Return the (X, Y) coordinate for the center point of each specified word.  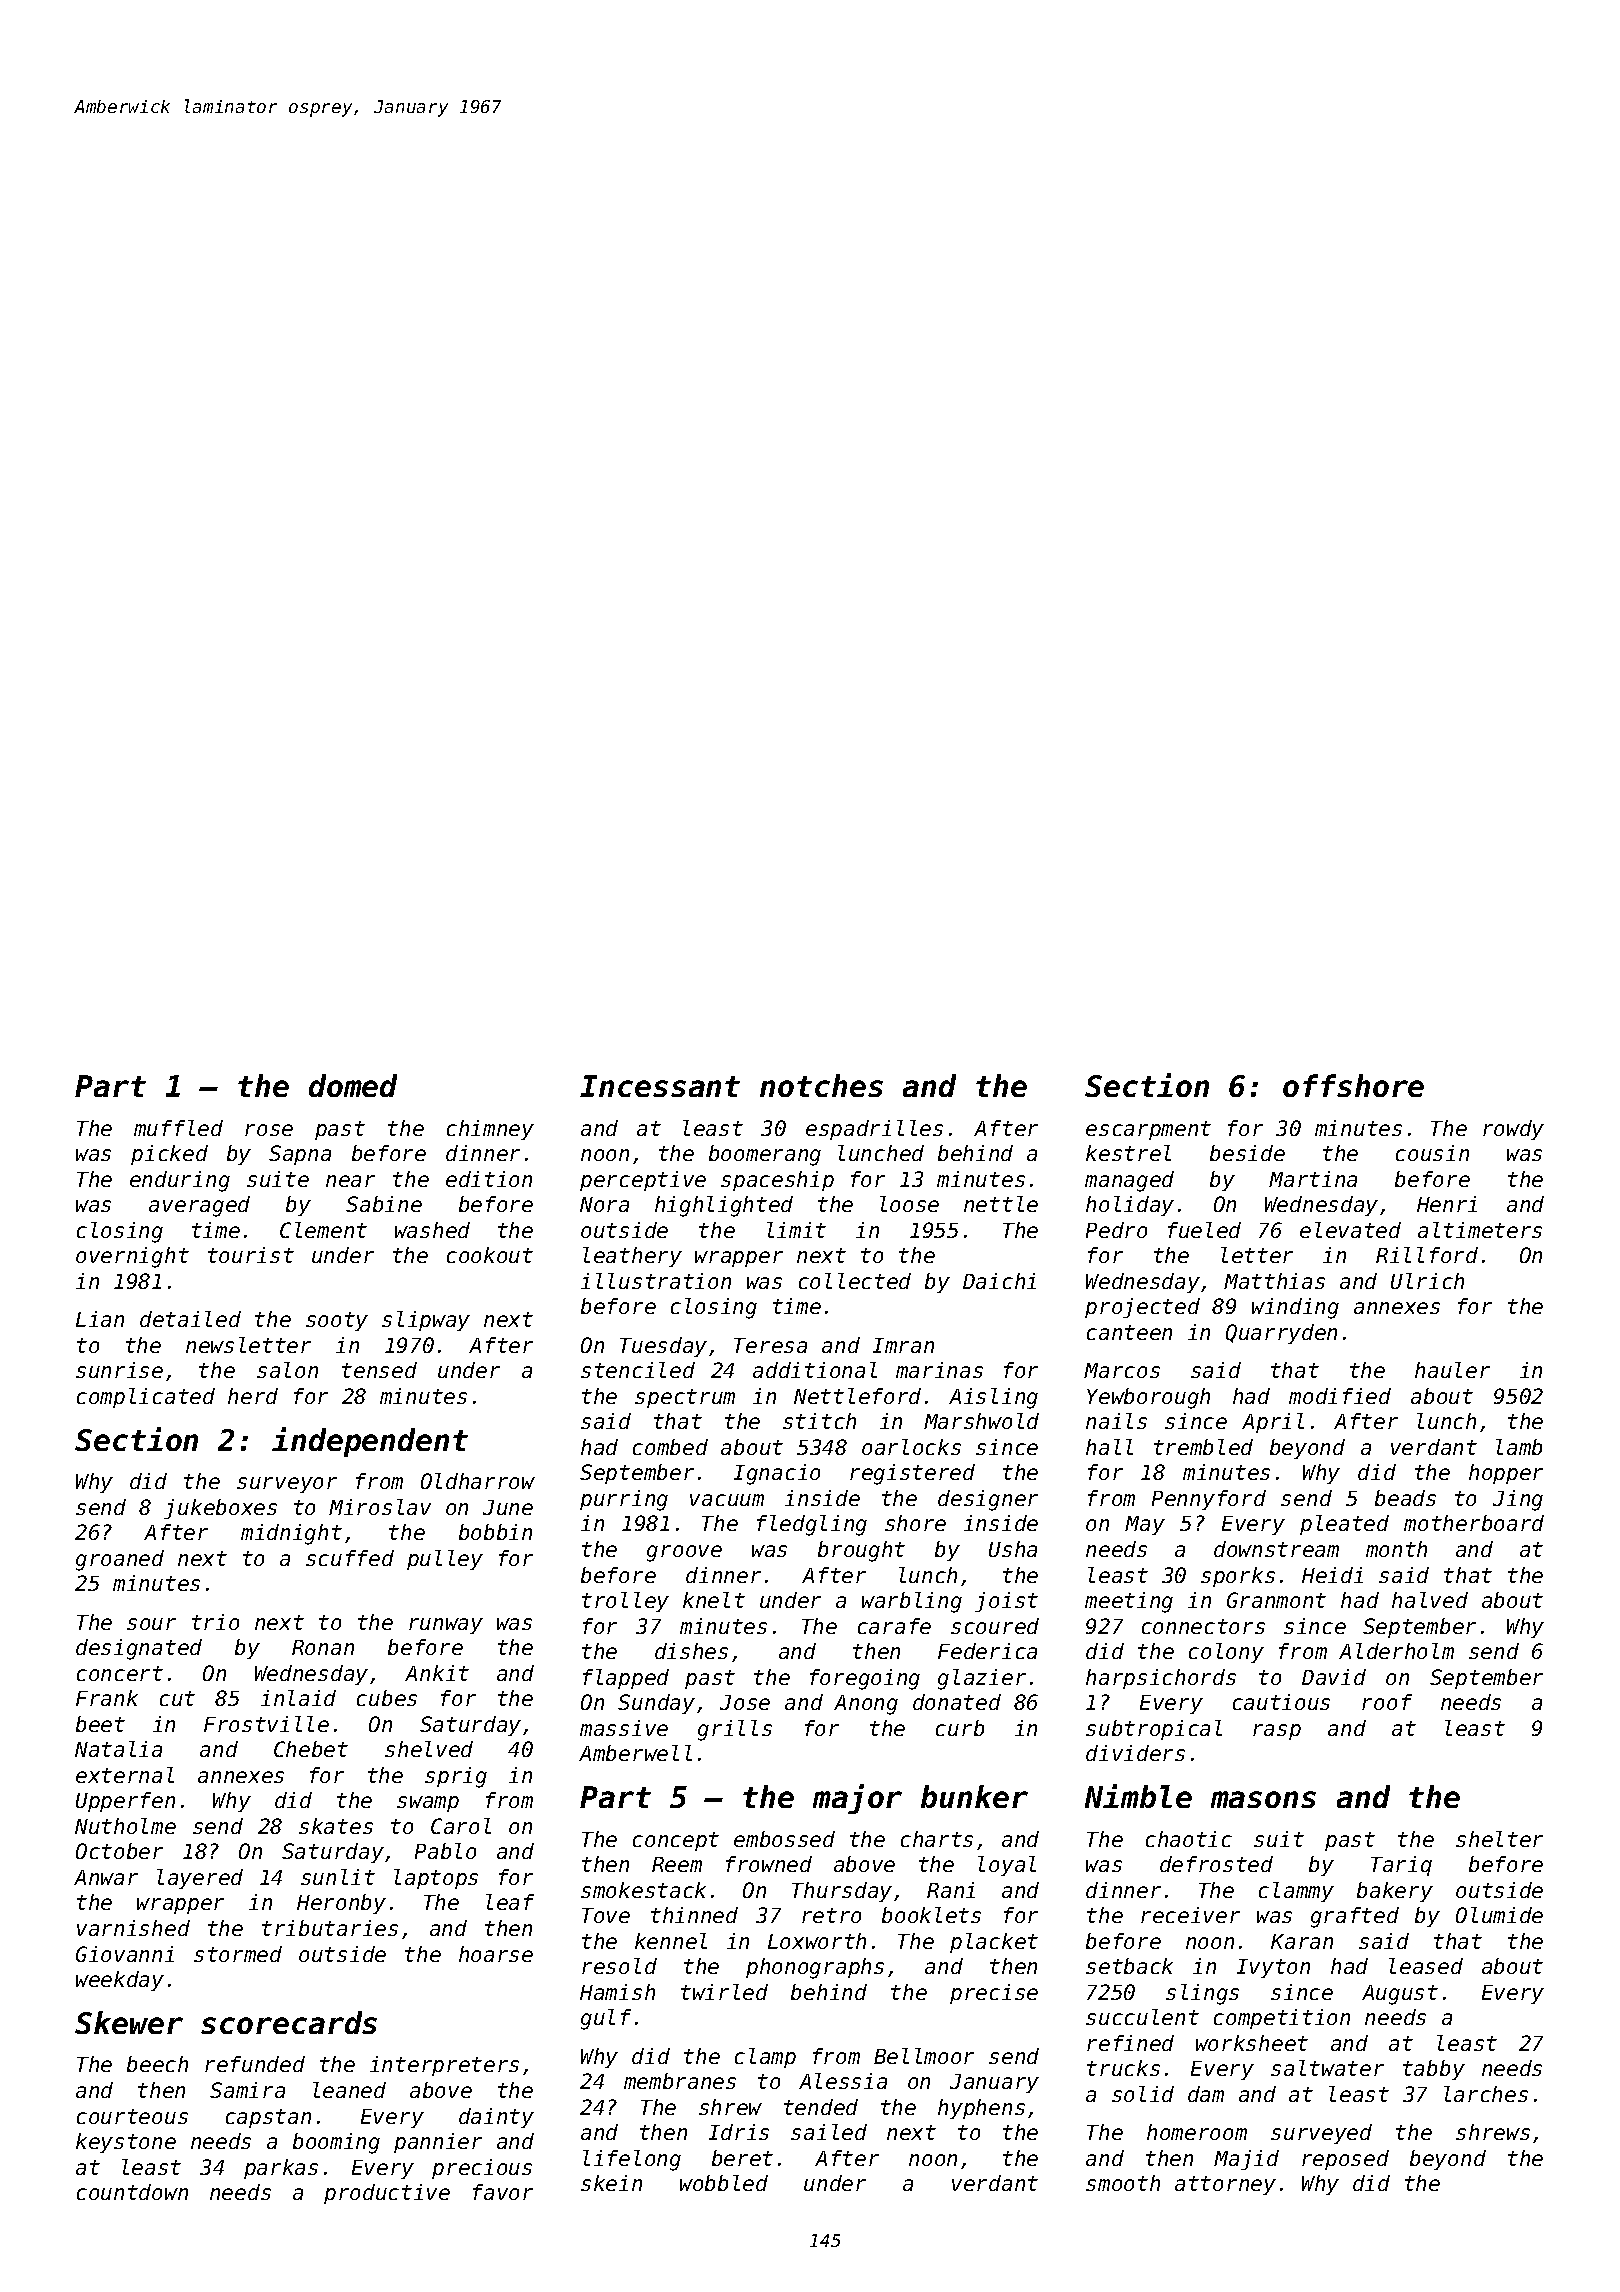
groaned (120, 1560)
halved (1430, 1600)
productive (387, 2194)
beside (1247, 1153)
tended (821, 2107)
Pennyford (1209, 1500)
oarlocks (911, 1447)
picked (169, 1155)
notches (821, 1085)
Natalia (118, 1749)
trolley (625, 1602)
